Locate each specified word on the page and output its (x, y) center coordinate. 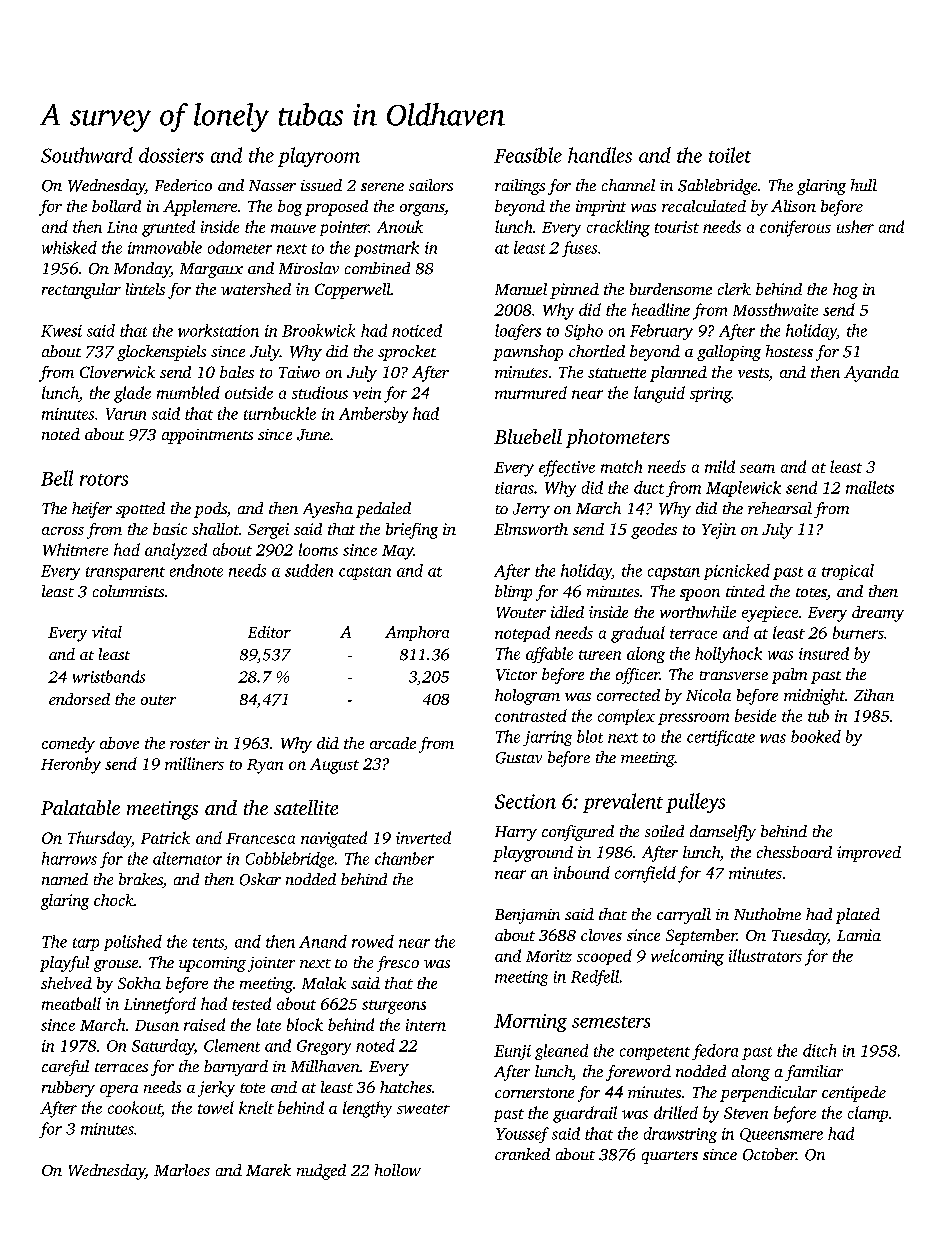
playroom (319, 157)
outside (249, 392)
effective (567, 468)
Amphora (417, 633)
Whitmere (75, 549)
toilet (730, 155)
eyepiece (770, 614)
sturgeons (394, 1007)
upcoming (212, 964)
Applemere (200, 208)
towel (216, 1107)
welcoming (687, 957)
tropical (848, 572)
